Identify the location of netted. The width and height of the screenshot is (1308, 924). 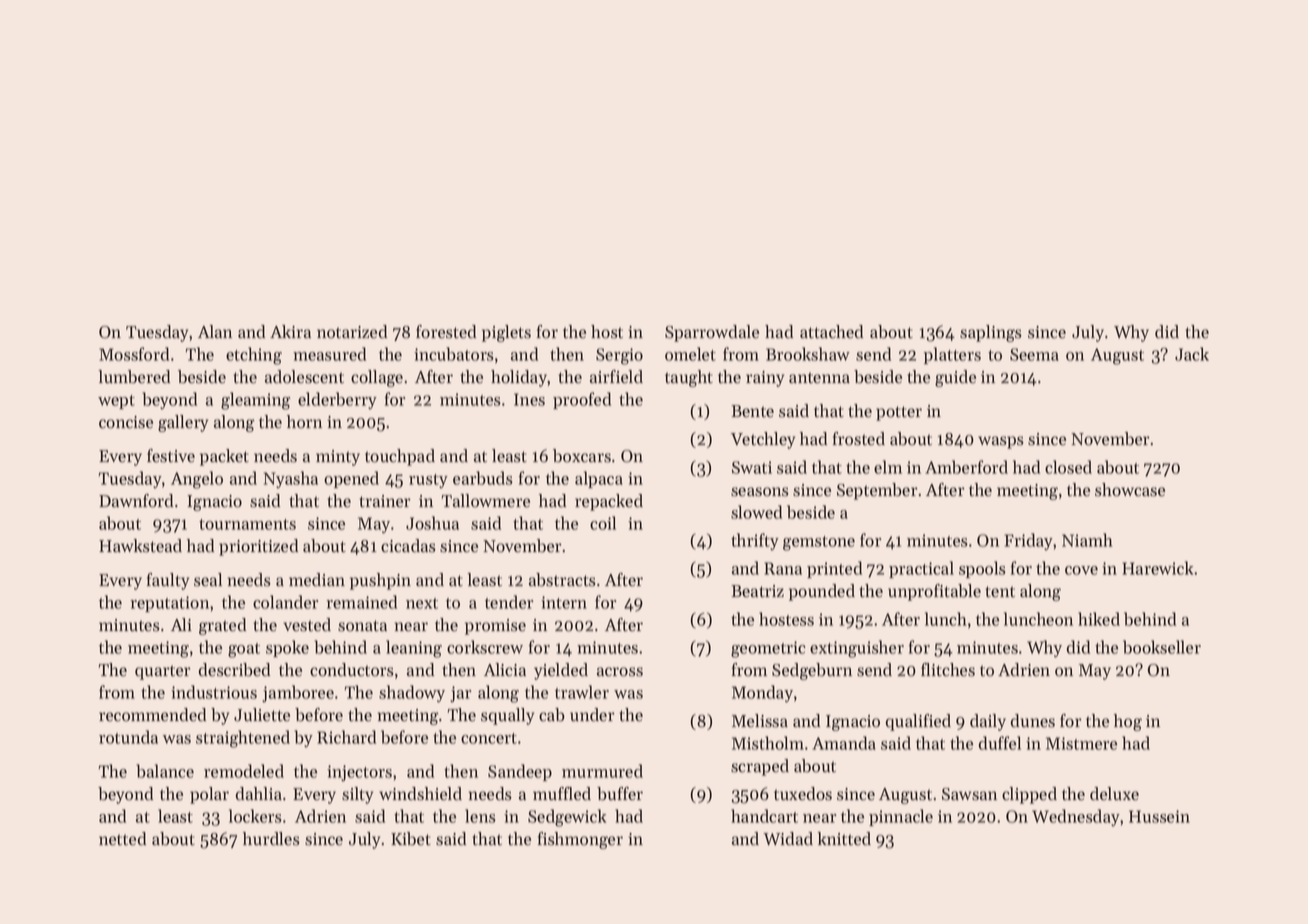
(123, 839).
